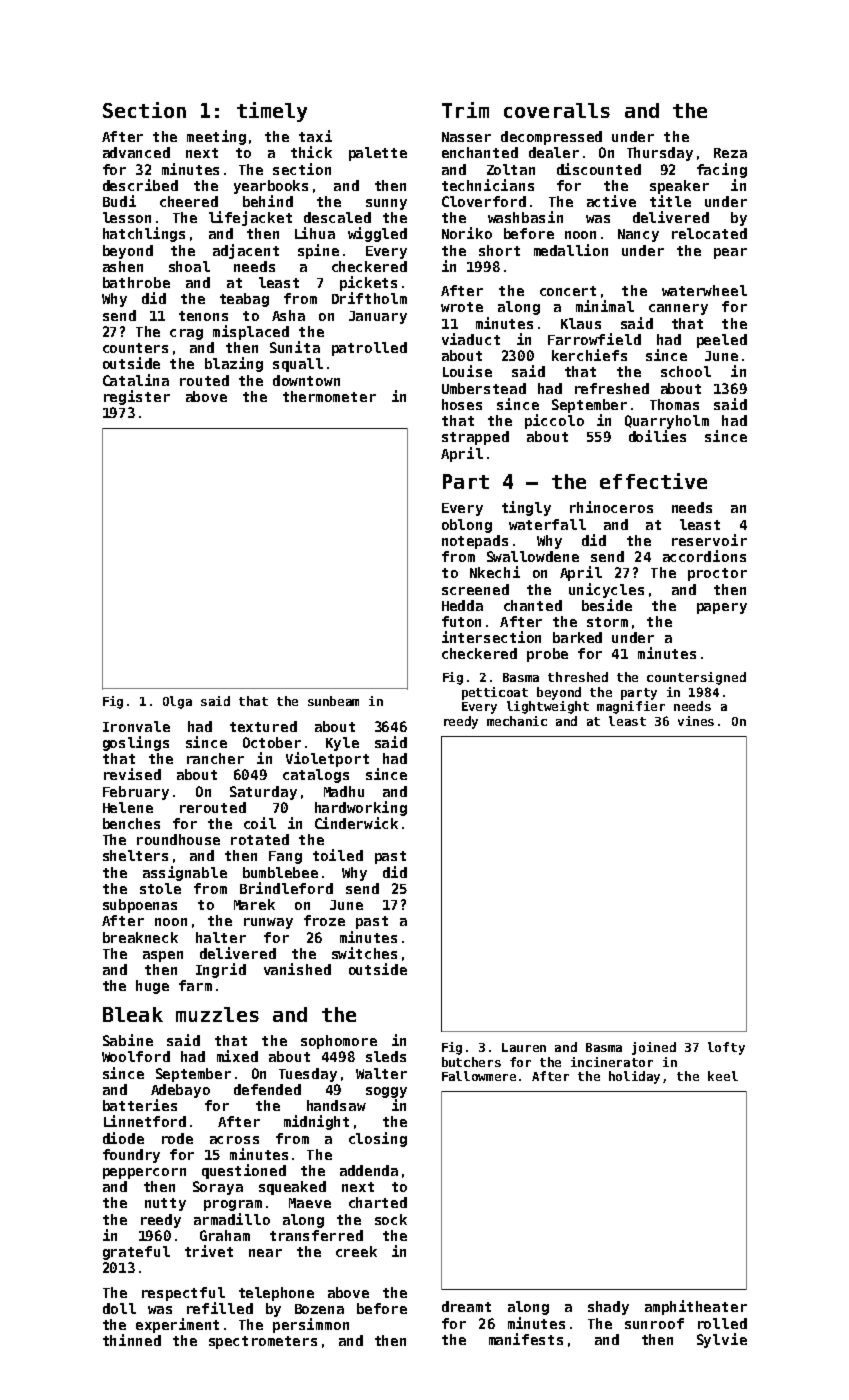 This image has width=849, height=1400. I want to click on subpoenas, so click(140, 906).
